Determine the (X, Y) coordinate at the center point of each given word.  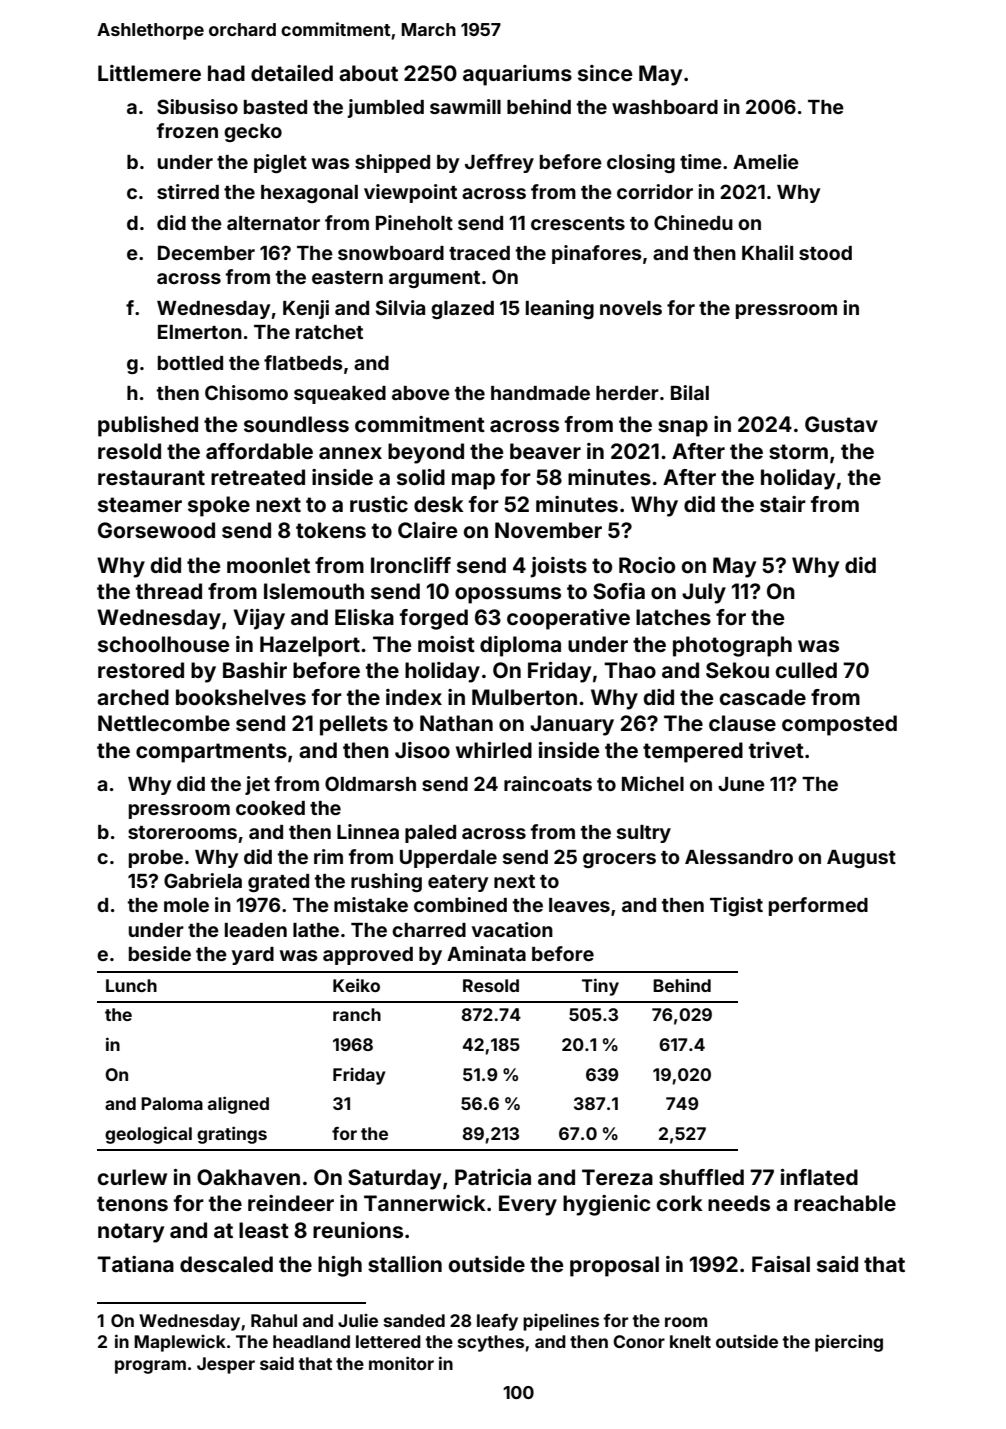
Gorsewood (156, 530)
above (421, 393)
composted (839, 725)
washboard (665, 107)
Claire (427, 530)
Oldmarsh (370, 783)
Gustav (841, 424)
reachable (845, 1203)
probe (156, 859)
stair (783, 504)
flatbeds (303, 362)
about (368, 73)
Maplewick (180, 1343)
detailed (292, 73)
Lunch (131, 985)
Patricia (493, 1177)
